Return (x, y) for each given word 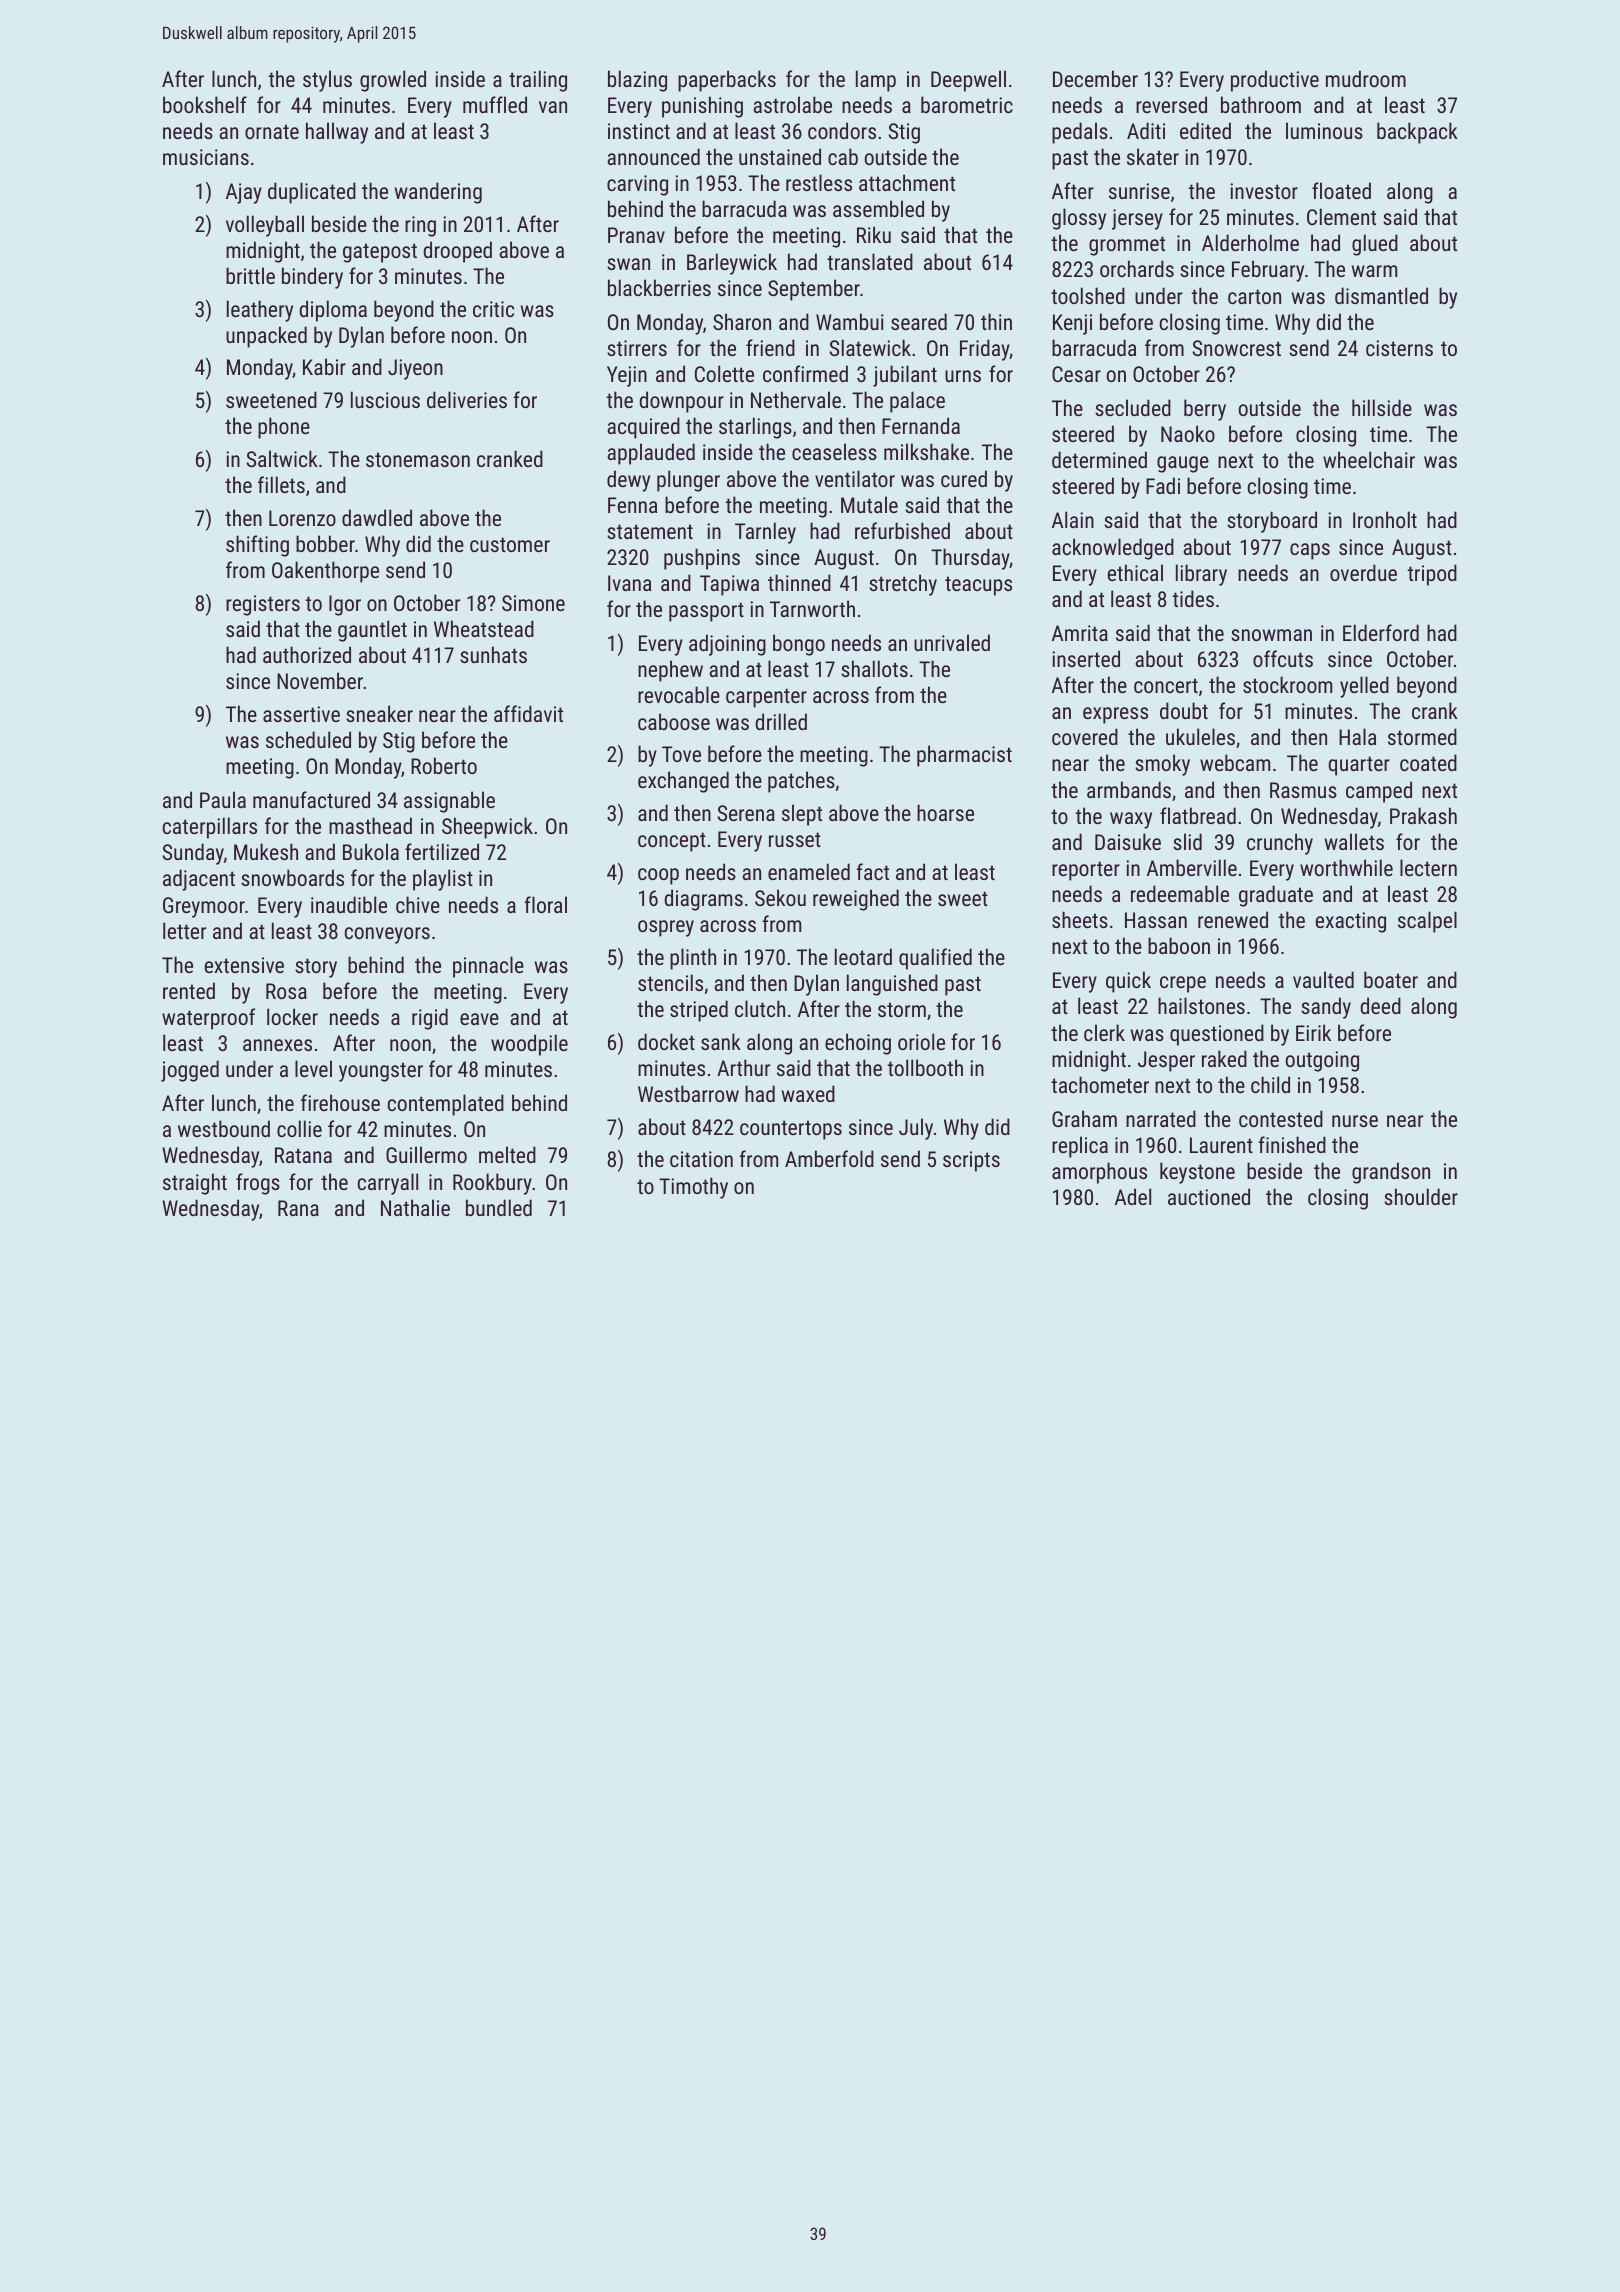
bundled (499, 1207)
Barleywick (732, 264)
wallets (1354, 841)
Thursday (970, 559)
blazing (637, 81)
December (1095, 78)
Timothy (693, 1188)
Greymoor (204, 907)
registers (263, 605)
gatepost (380, 253)
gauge (1183, 464)
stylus (327, 81)
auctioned (1209, 1196)
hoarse (945, 812)
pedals (1080, 133)
